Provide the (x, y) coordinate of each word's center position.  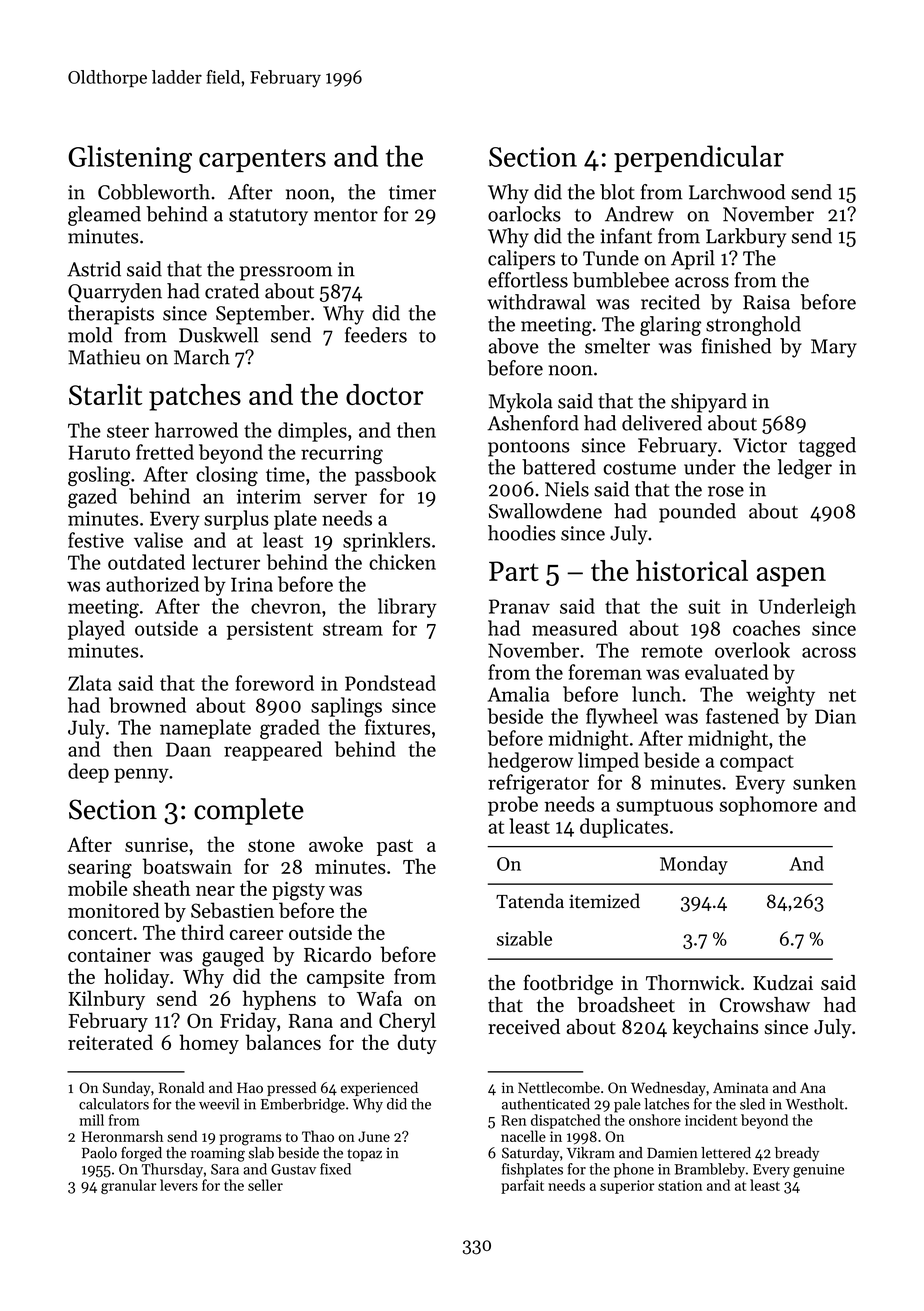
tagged (827, 447)
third (202, 932)
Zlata (90, 683)
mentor (346, 215)
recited (670, 302)
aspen (791, 577)
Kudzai (783, 983)
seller (265, 1185)
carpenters (262, 160)
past (395, 847)
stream (353, 629)
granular (128, 1186)
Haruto (99, 452)
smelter (617, 346)
